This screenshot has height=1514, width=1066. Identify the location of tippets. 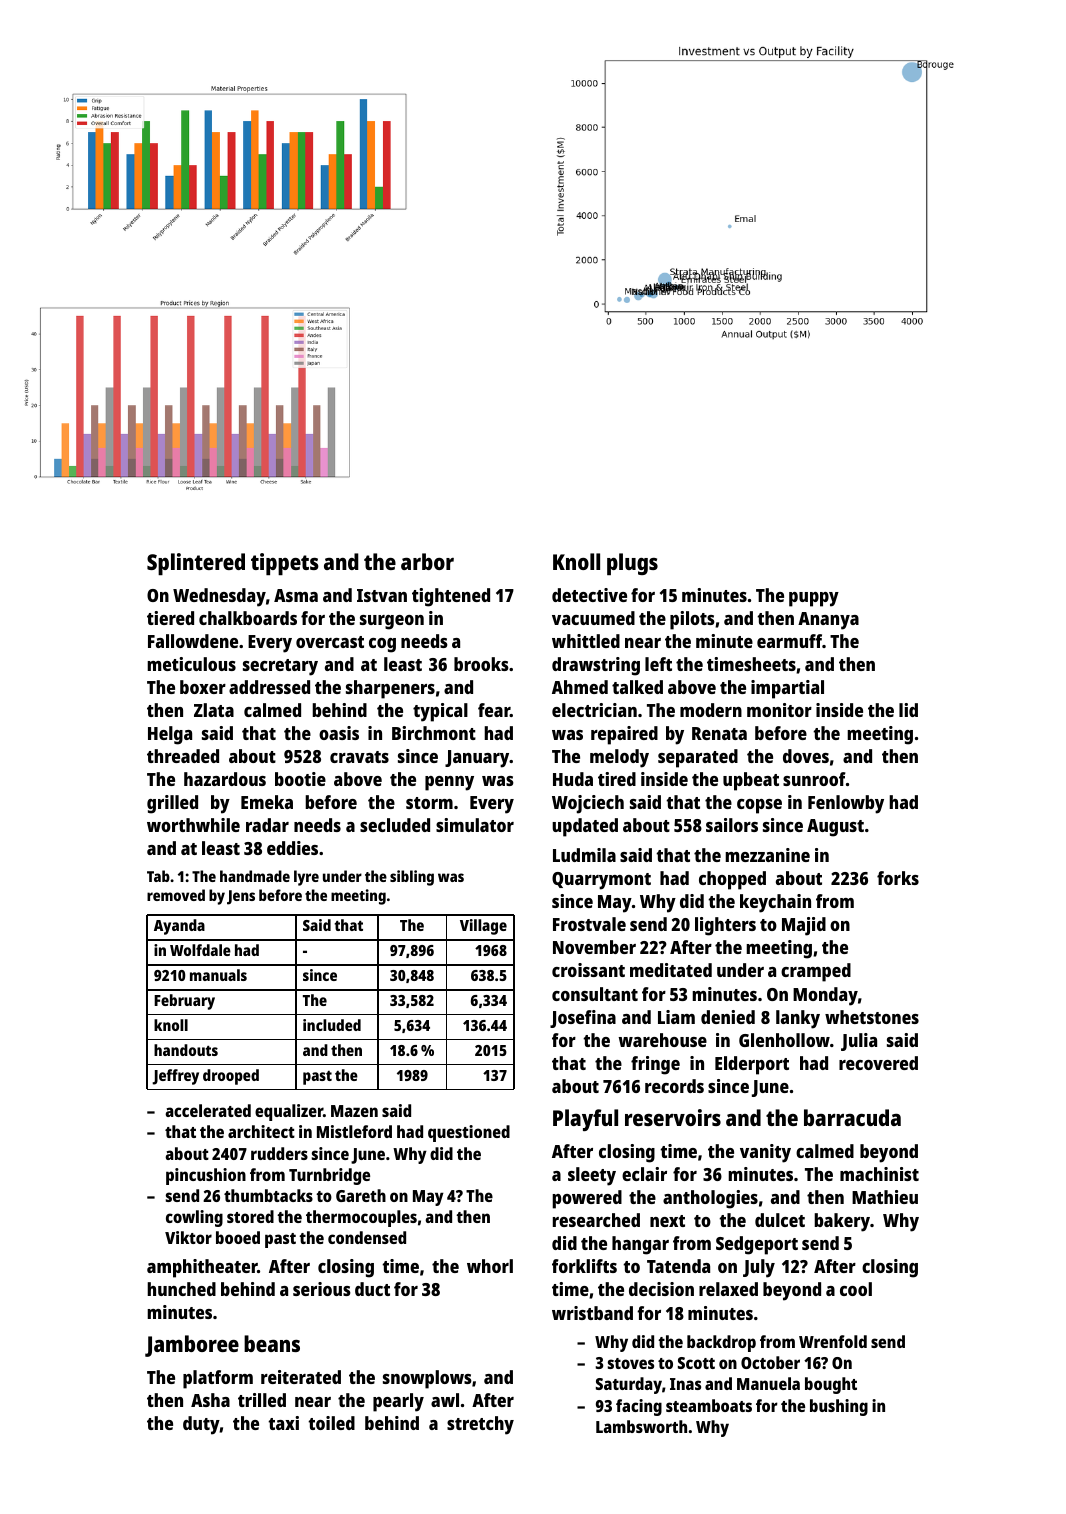
(285, 564).
